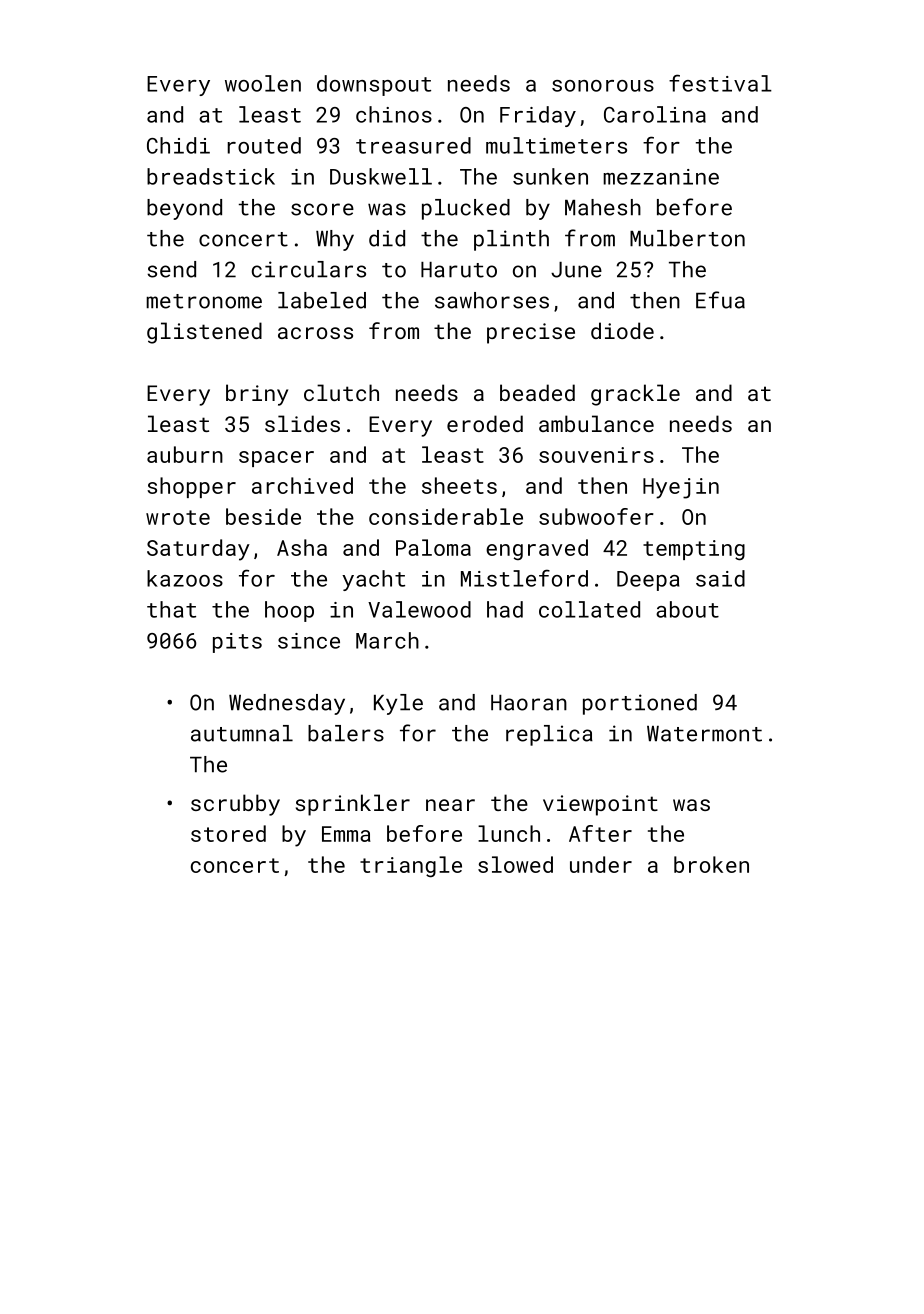  Describe the element at coordinates (398, 704) in the image. I see `Kyle` at that location.
